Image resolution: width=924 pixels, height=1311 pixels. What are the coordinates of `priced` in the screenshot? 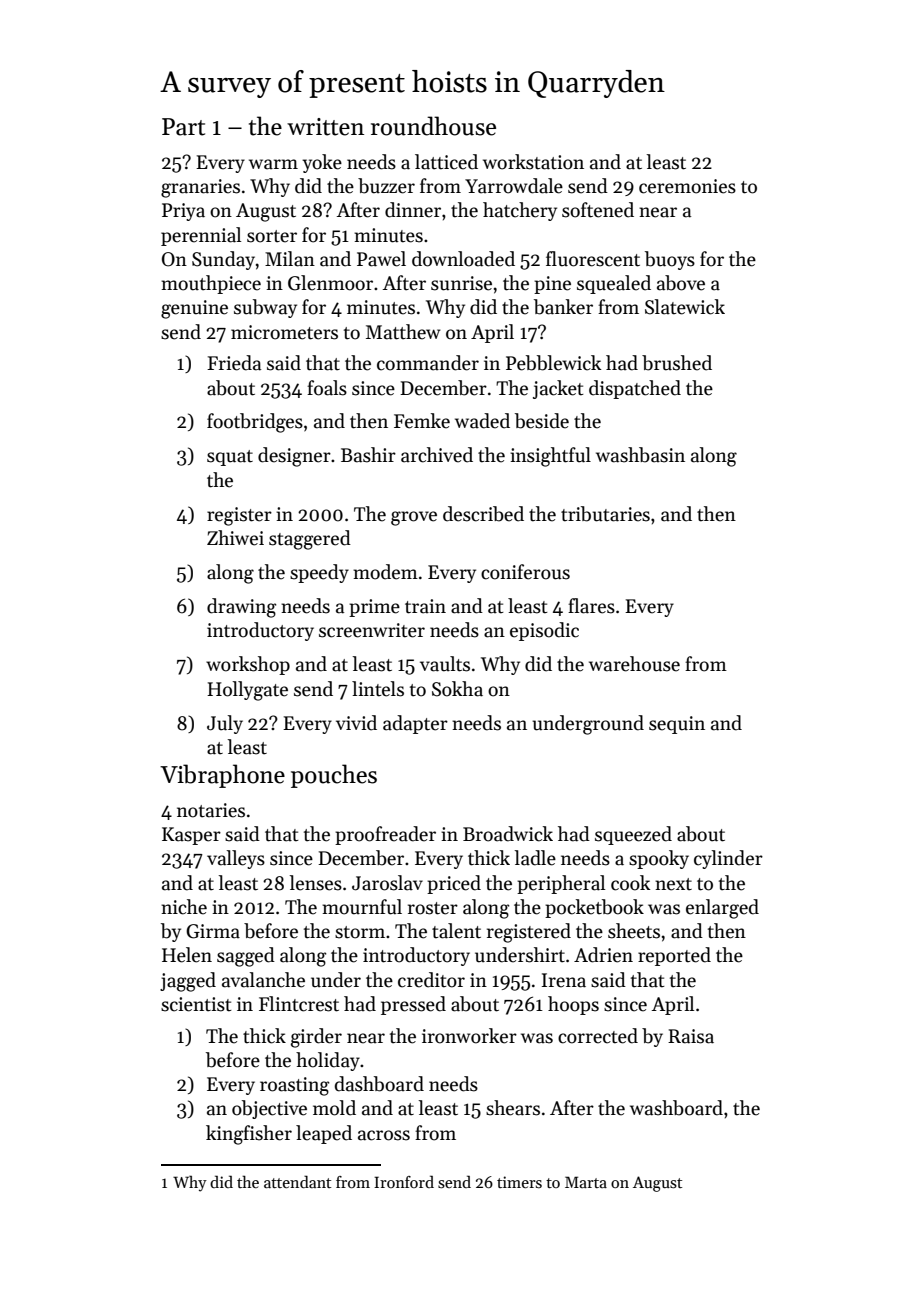 It's located at (454, 884).
